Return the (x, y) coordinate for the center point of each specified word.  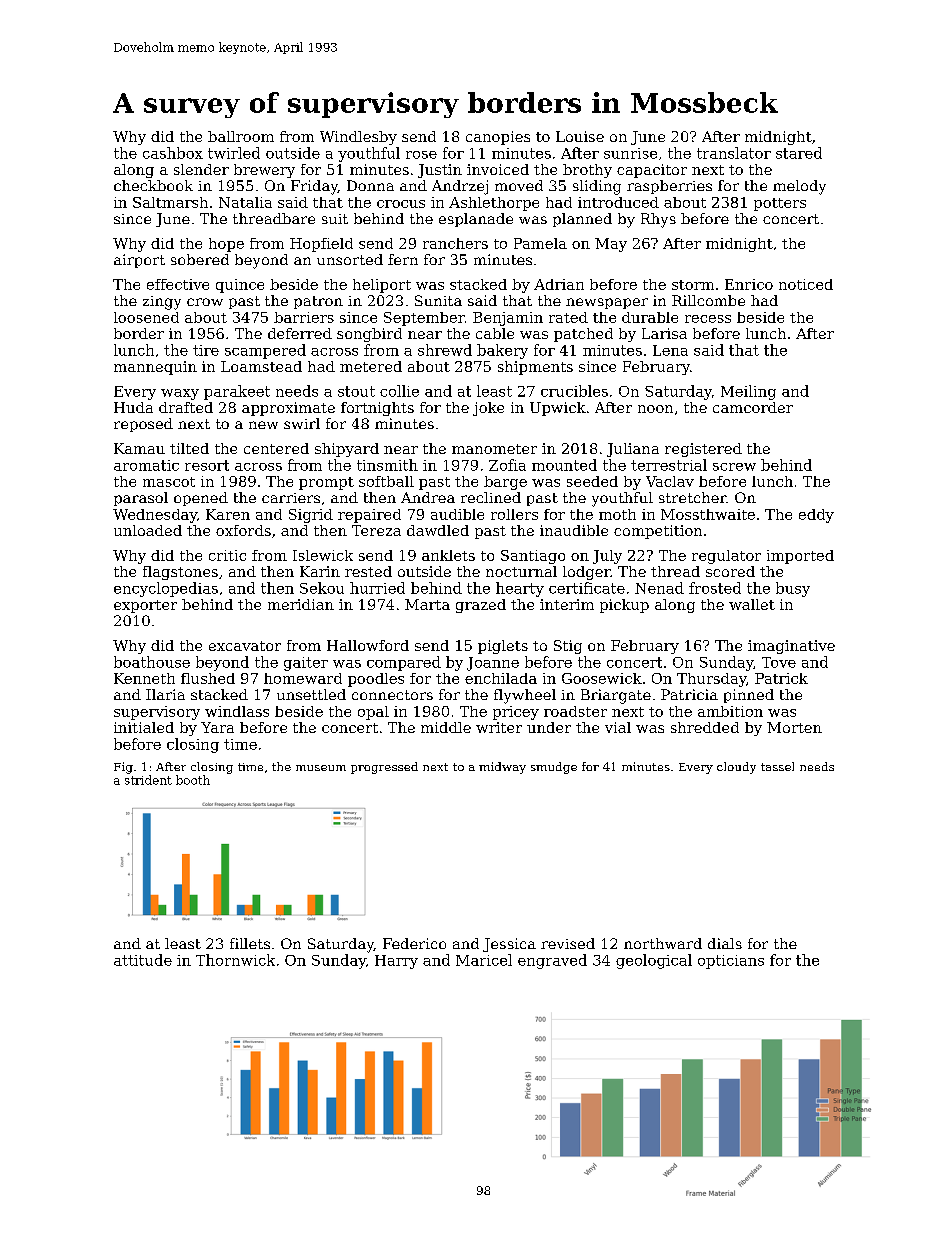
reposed (143, 425)
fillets (250, 943)
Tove (779, 662)
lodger (586, 573)
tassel (777, 766)
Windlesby (358, 138)
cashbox (173, 153)
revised (568, 943)
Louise (580, 136)
